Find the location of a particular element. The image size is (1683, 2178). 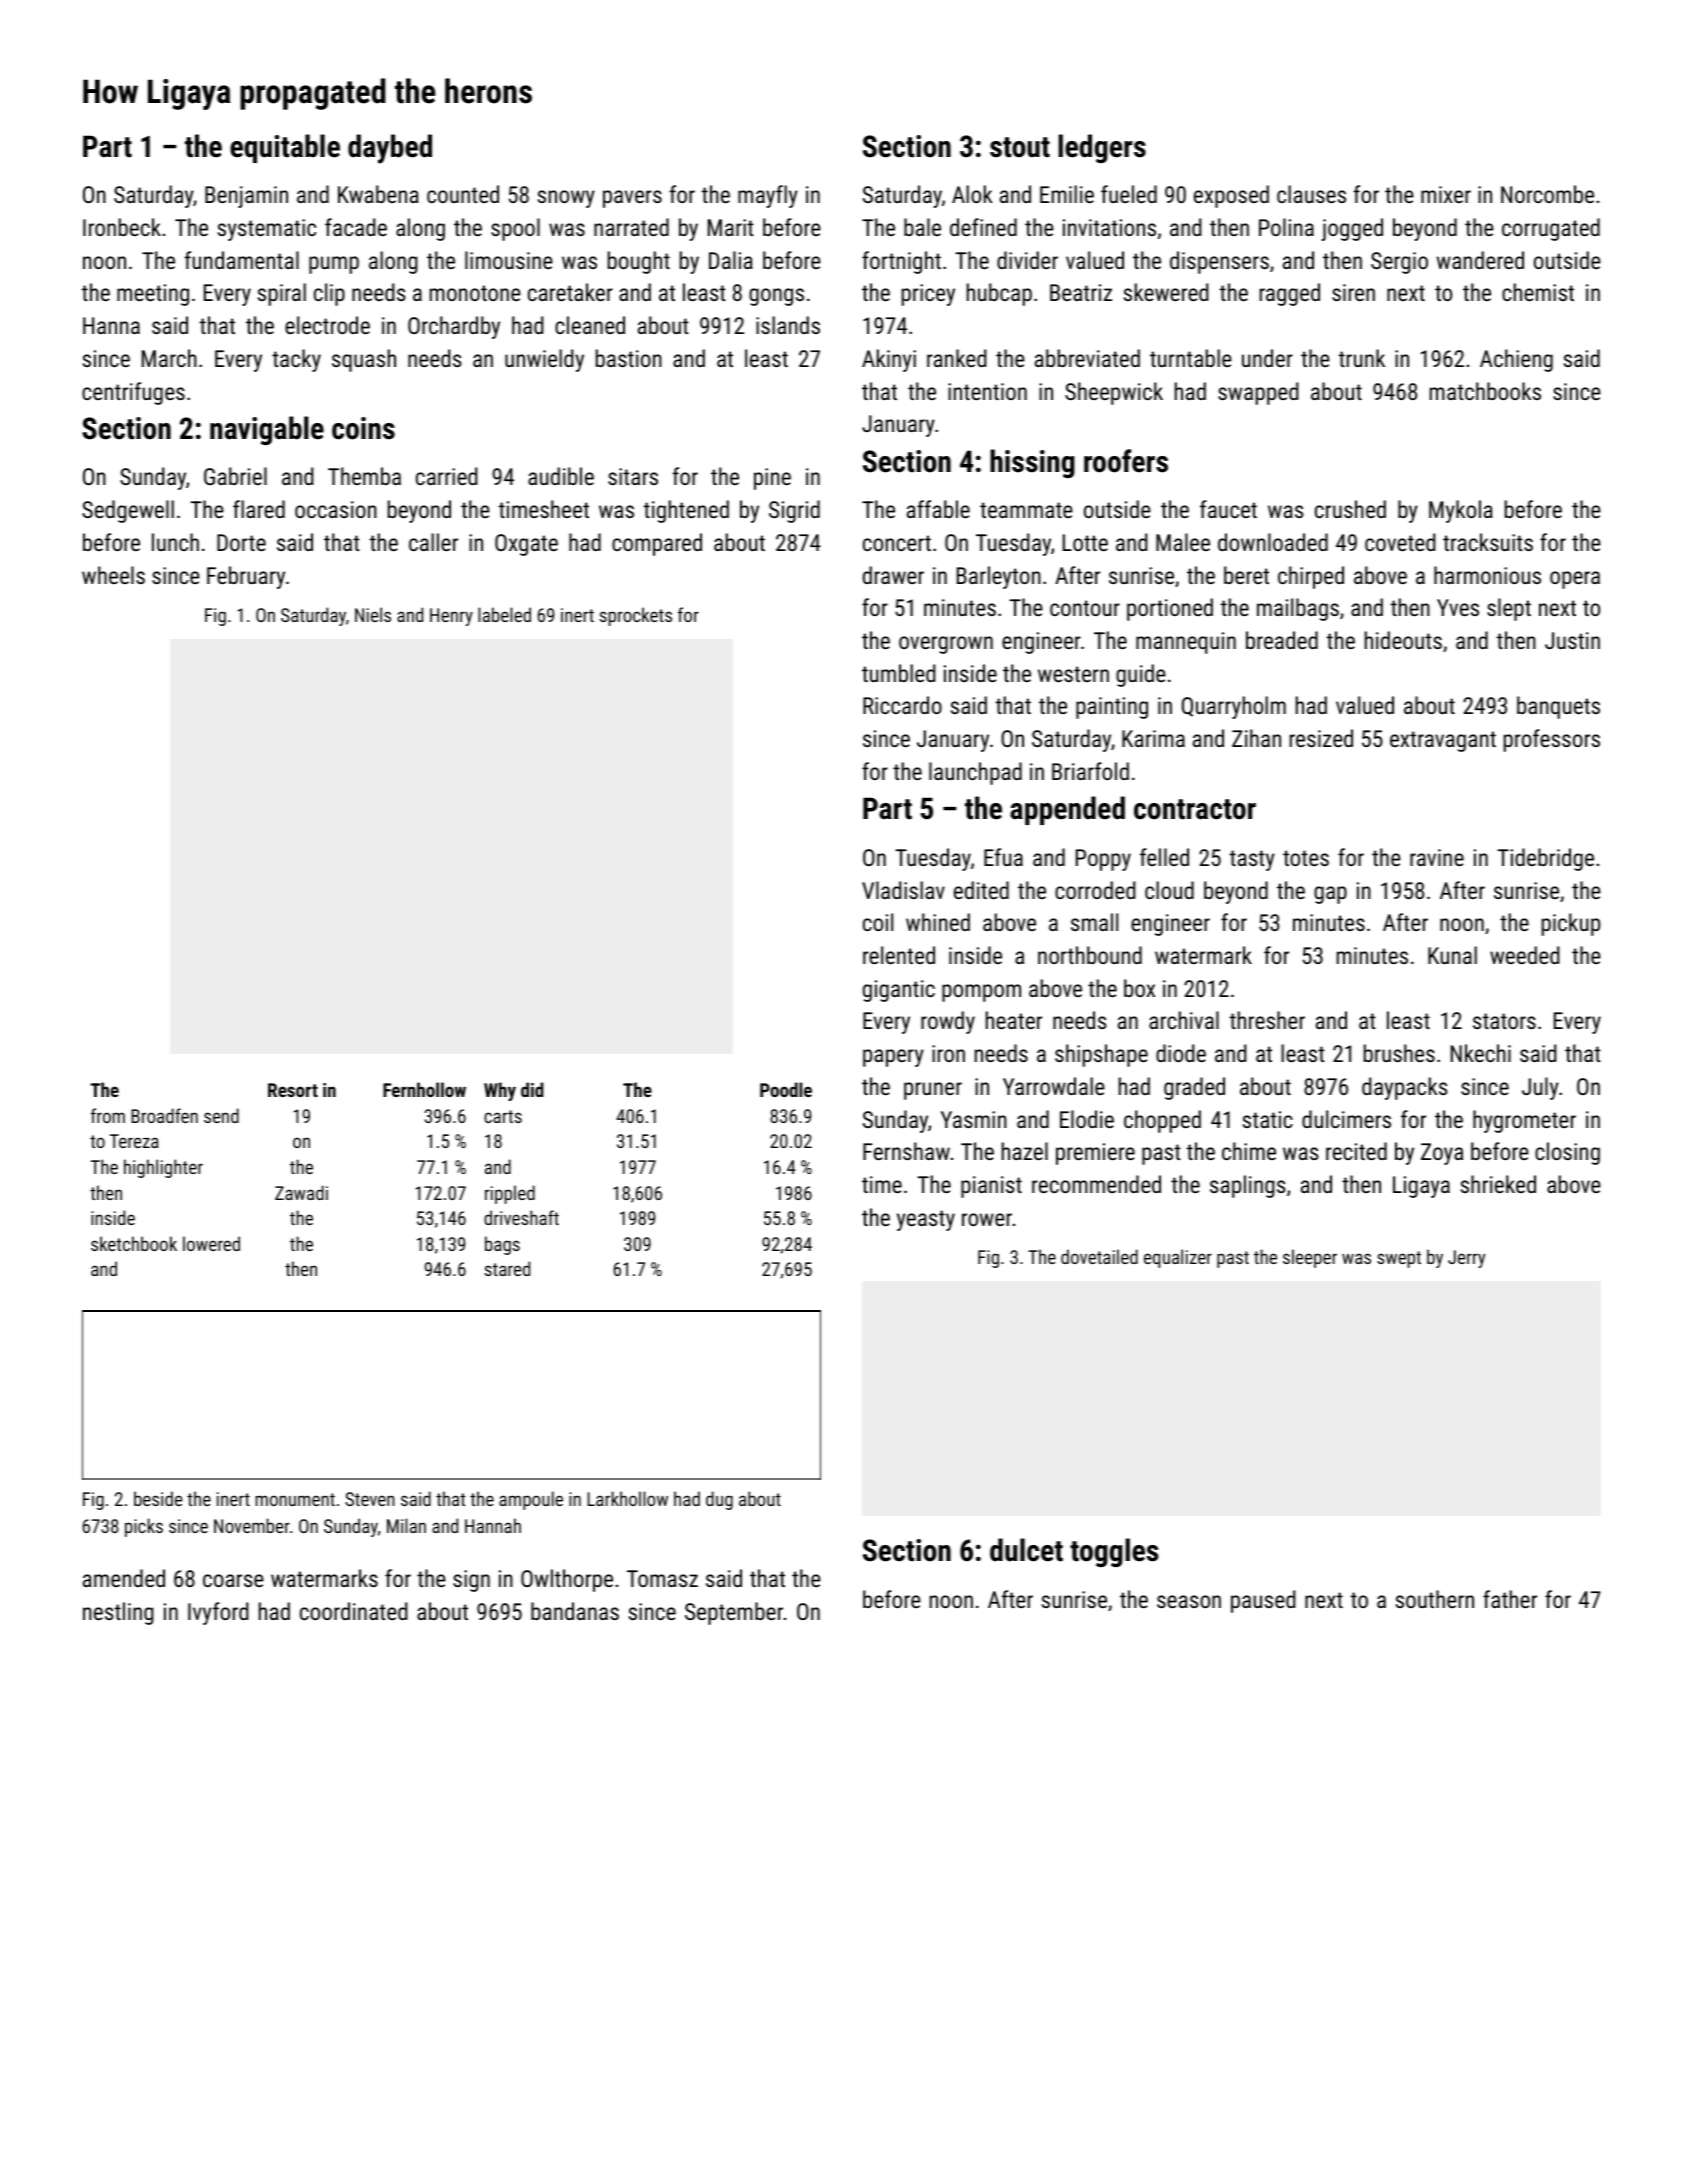

lowered is located at coordinates (211, 1243).
